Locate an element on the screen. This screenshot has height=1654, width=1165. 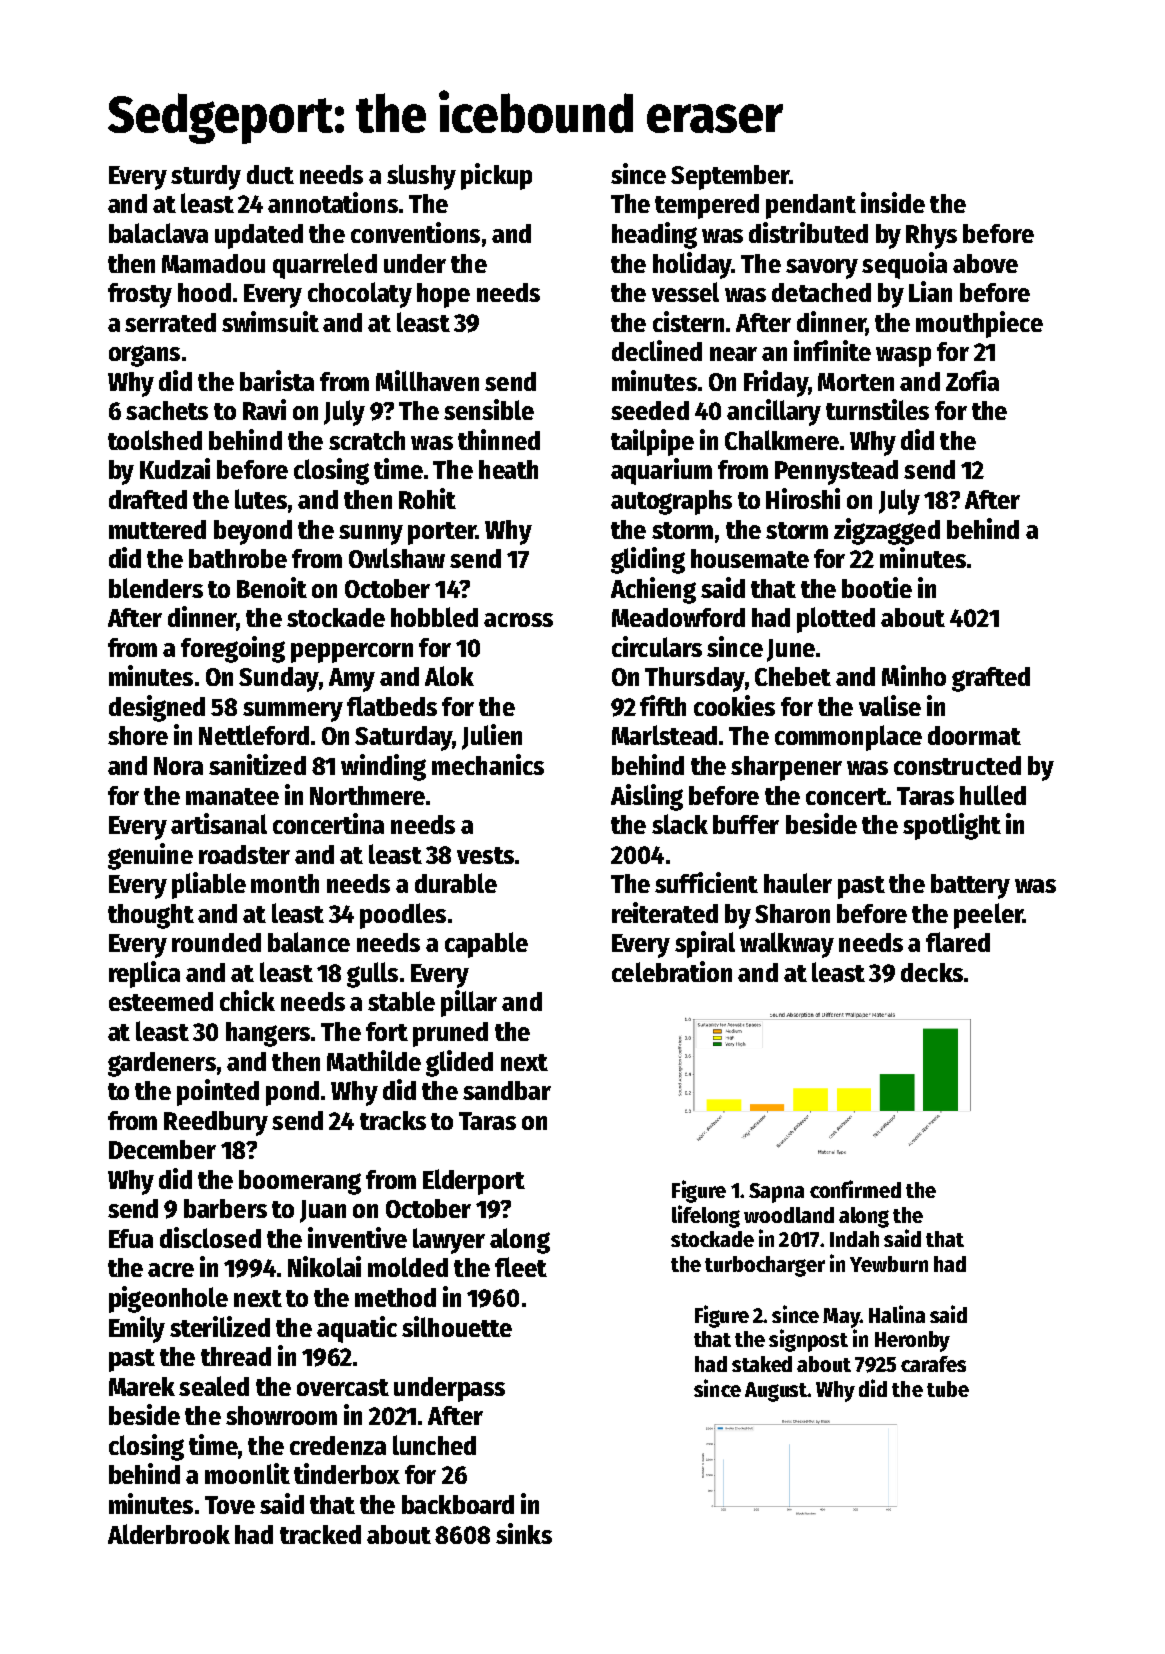
Alderbrook is located at coordinates (169, 1534).
